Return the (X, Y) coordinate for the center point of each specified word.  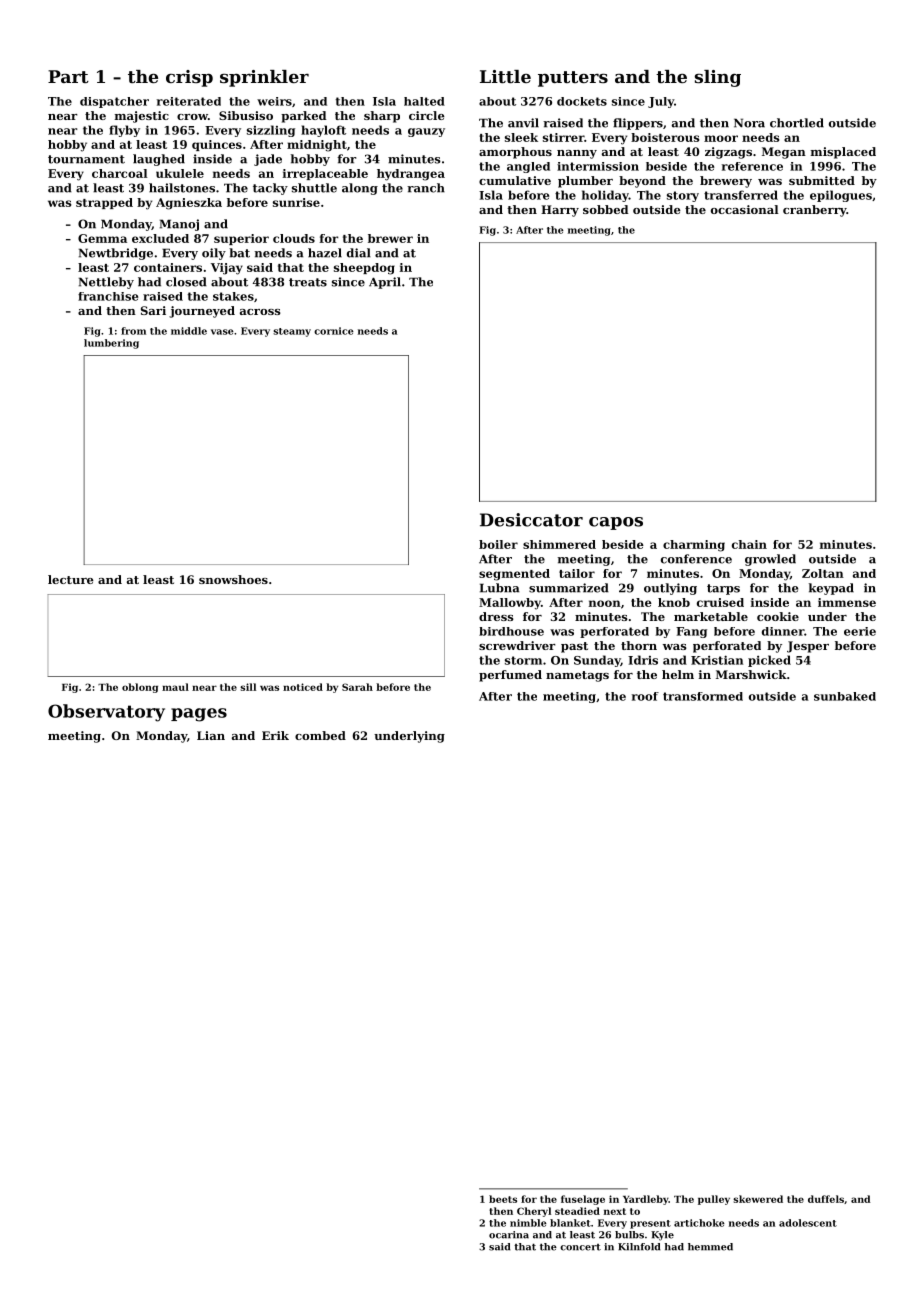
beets (503, 1199)
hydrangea (411, 175)
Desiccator (531, 520)
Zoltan (823, 573)
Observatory (106, 713)
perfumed (510, 676)
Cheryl (534, 1212)
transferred (741, 195)
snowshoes (233, 579)
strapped (104, 203)
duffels (826, 1199)
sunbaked (845, 696)
